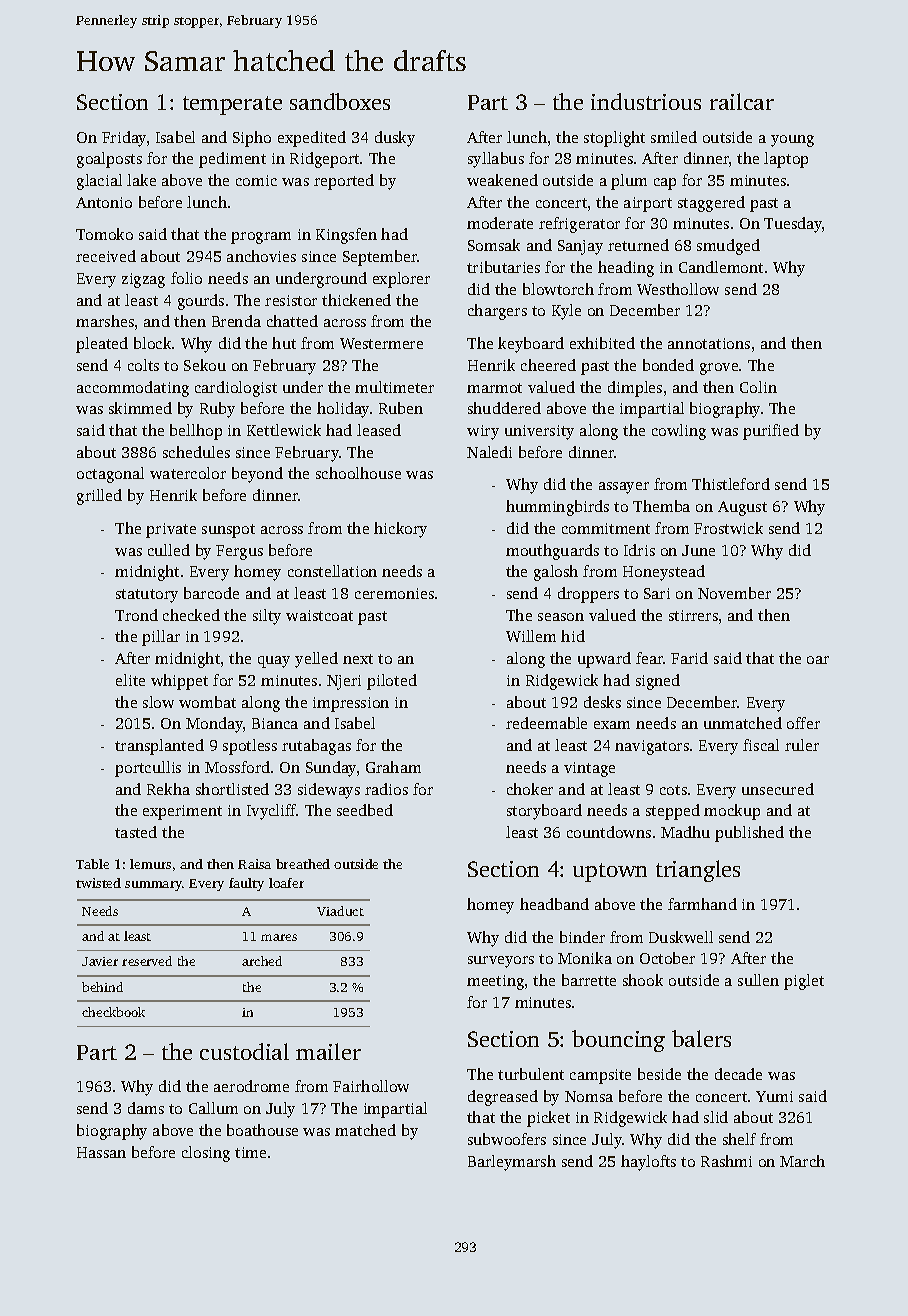  What do you see at coordinates (232, 105) in the document?
I see `temperate` at bounding box center [232, 105].
